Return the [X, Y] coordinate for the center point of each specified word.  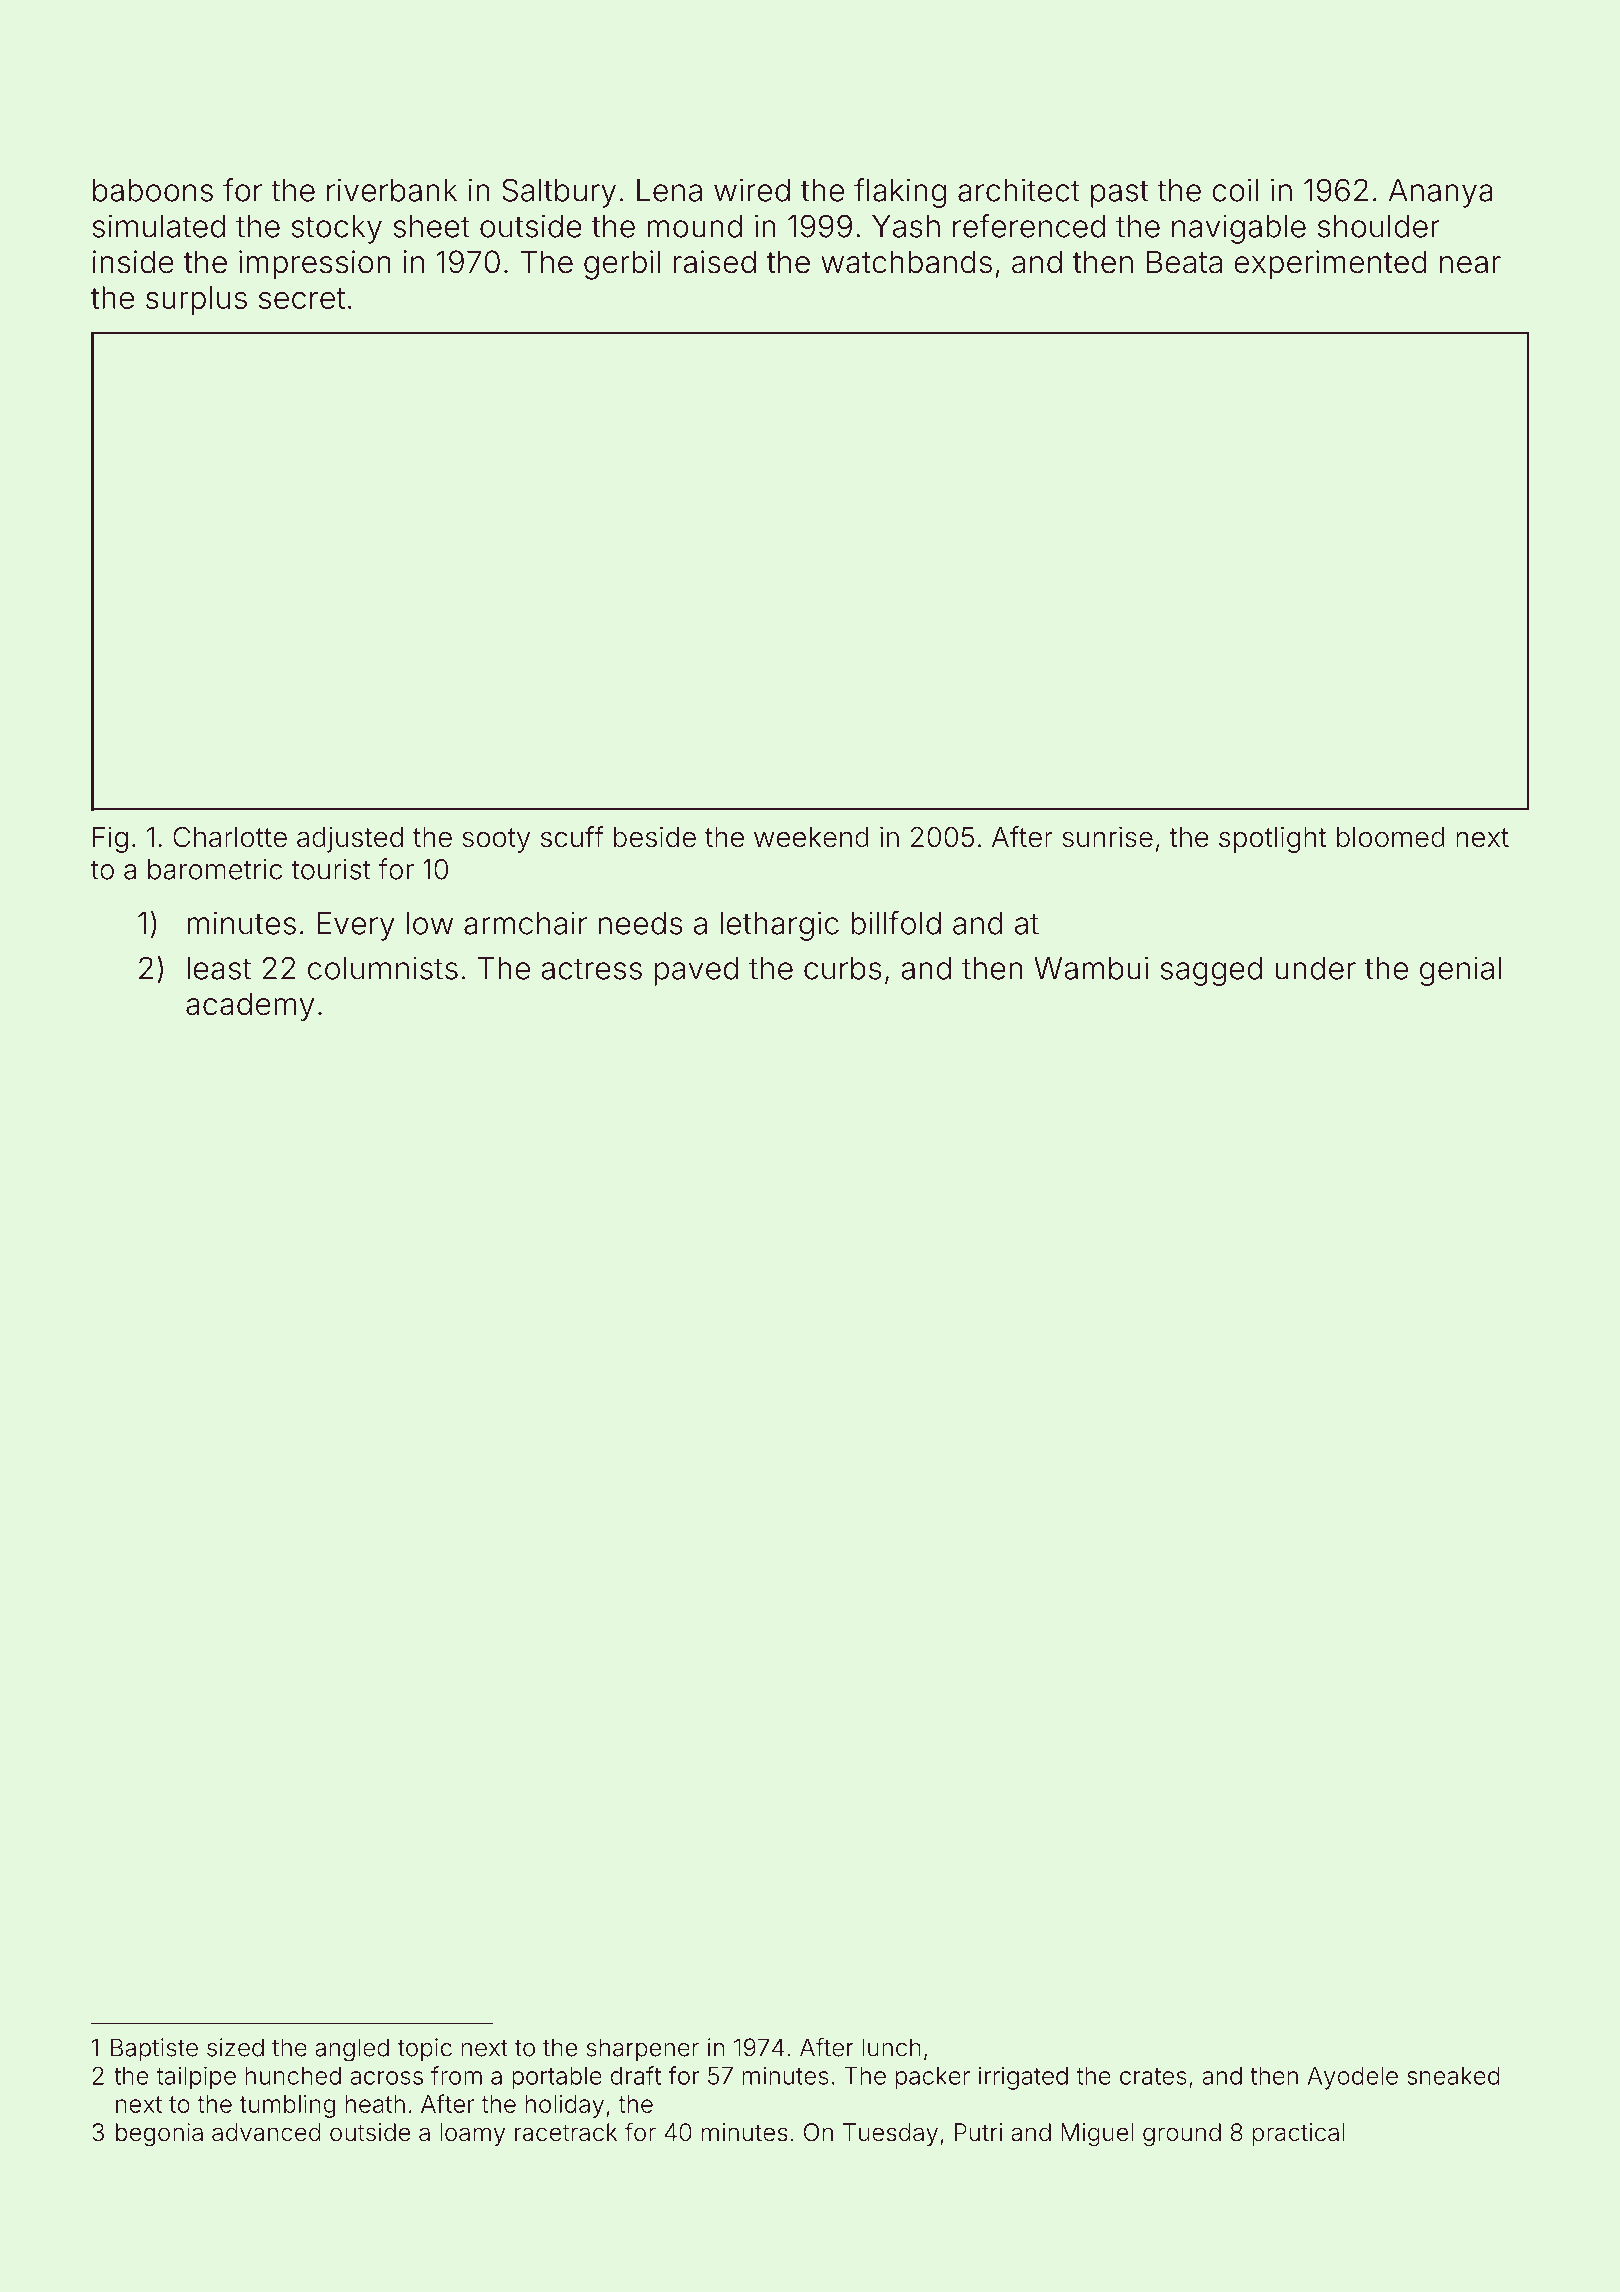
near [1470, 265]
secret [302, 298]
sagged [1211, 971]
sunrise [1108, 837]
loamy [472, 2134]
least [219, 968]
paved [696, 971]
